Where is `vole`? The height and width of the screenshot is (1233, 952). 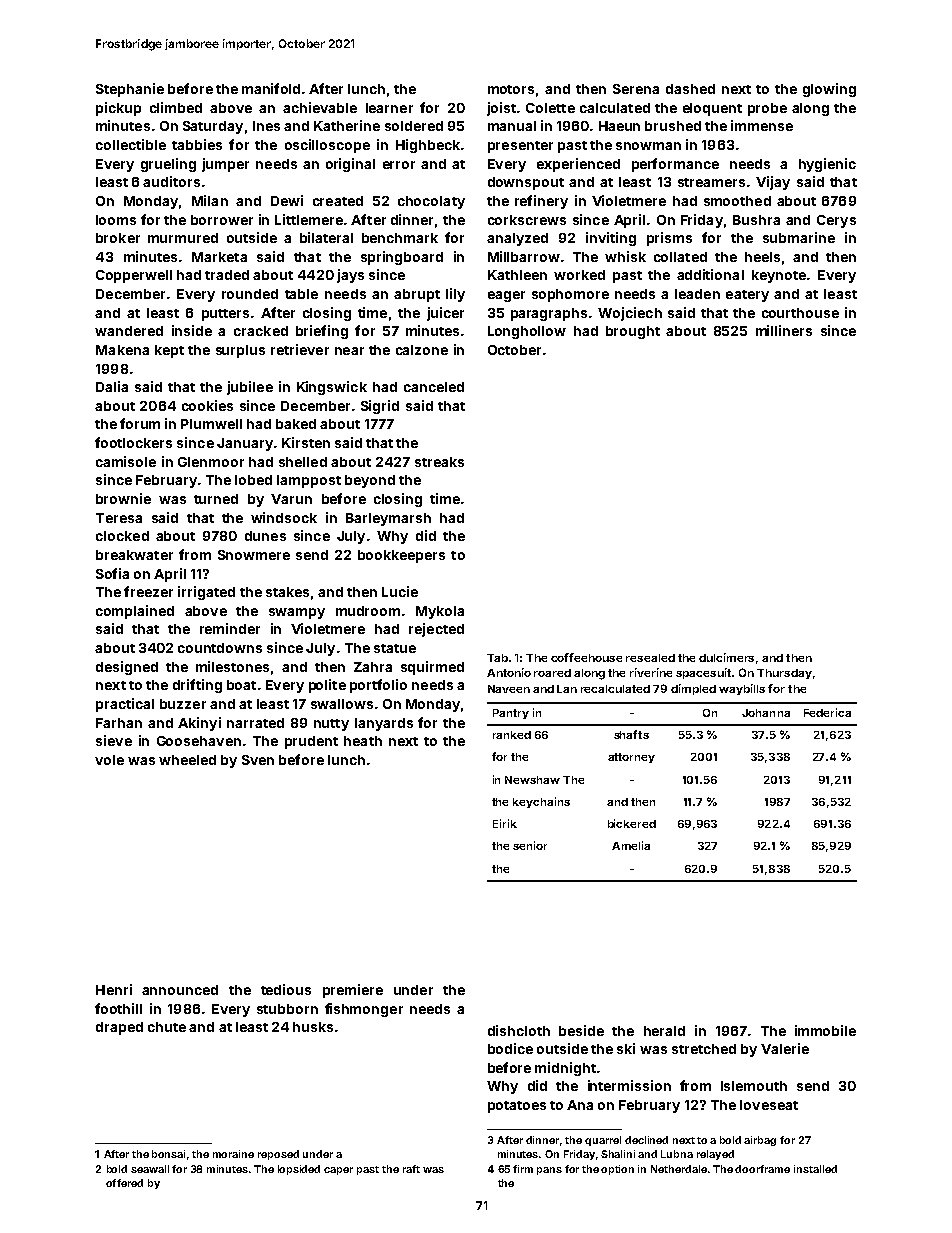 vole is located at coordinates (109, 760).
